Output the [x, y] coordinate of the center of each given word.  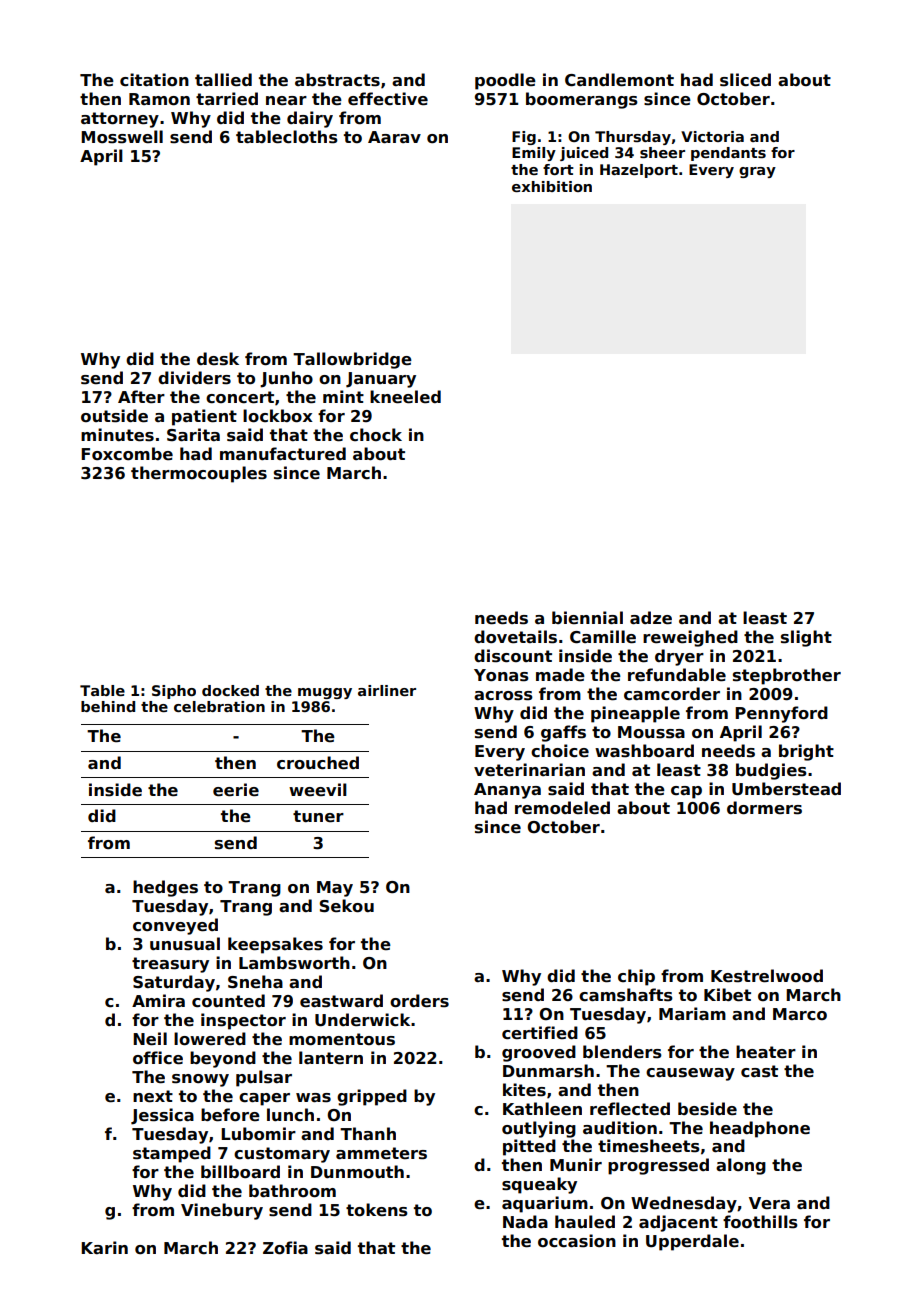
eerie [236, 790]
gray [757, 172]
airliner [387, 690]
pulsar [264, 1078]
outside [114, 416]
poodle [505, 81]
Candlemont [619, 80]
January [381, 380]
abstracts [337, 80]
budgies [771, 771]
